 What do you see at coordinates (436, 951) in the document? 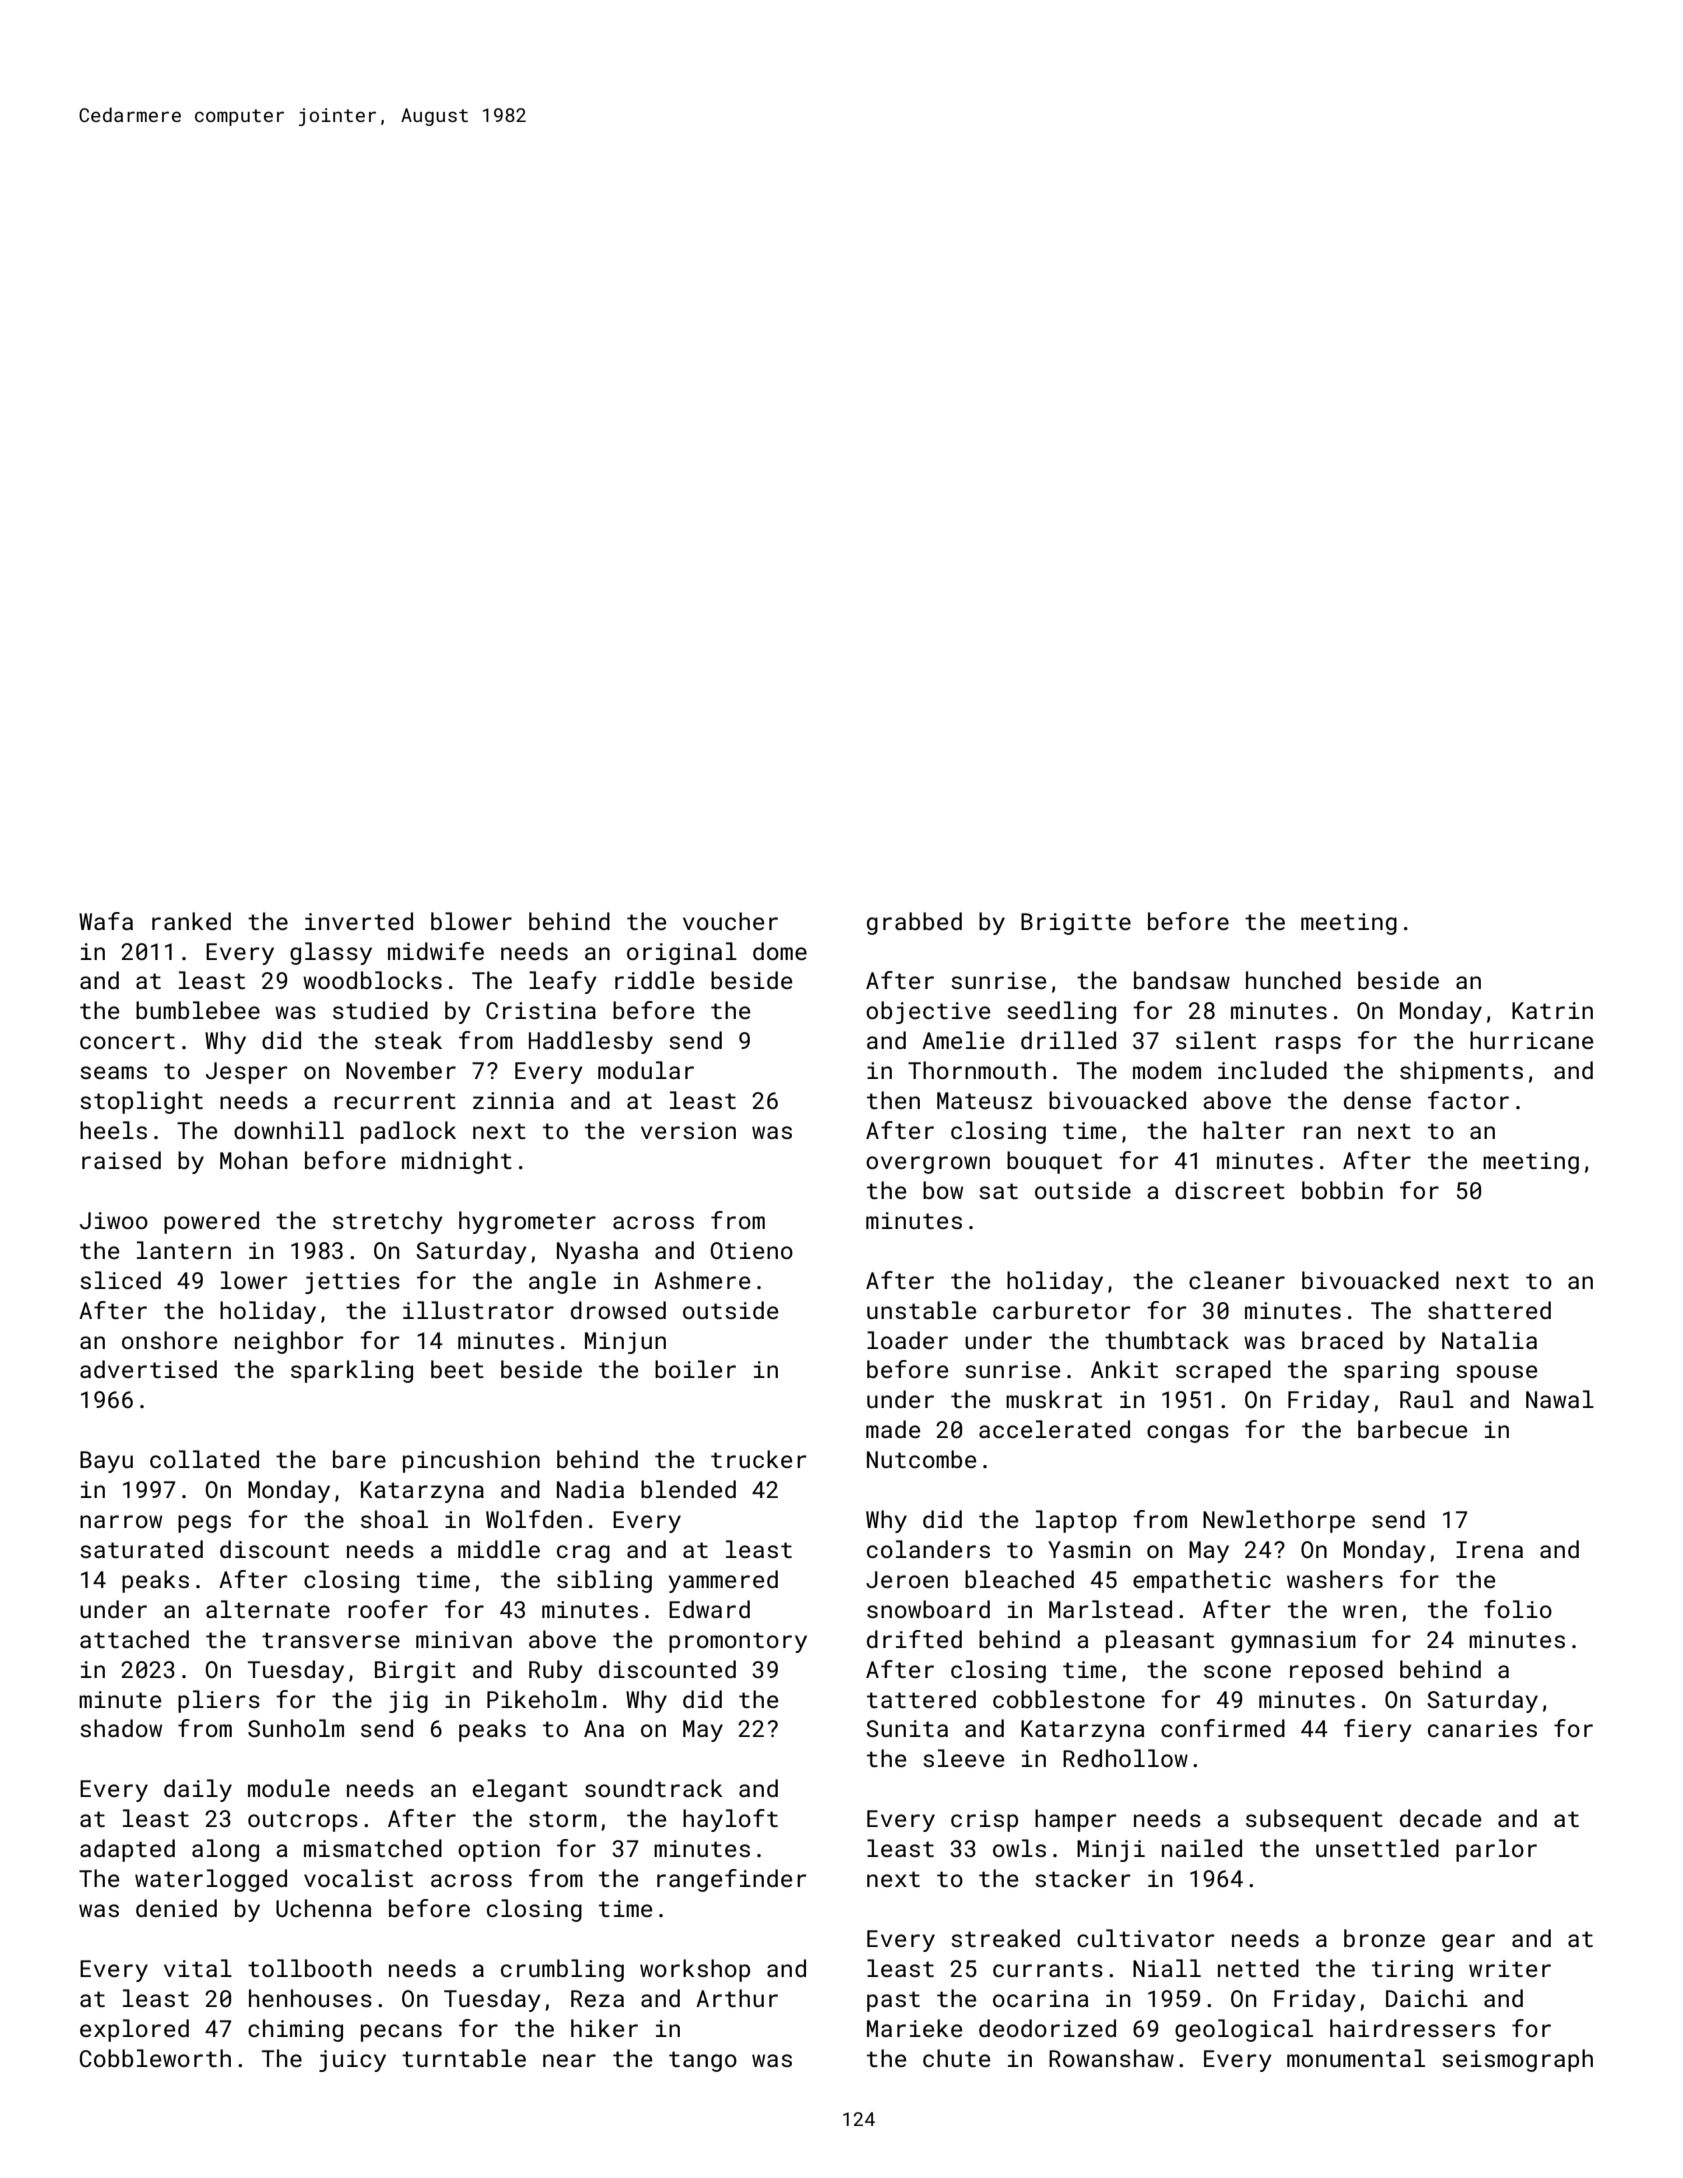
I see `midwife` at bounding box center [436, 951].
